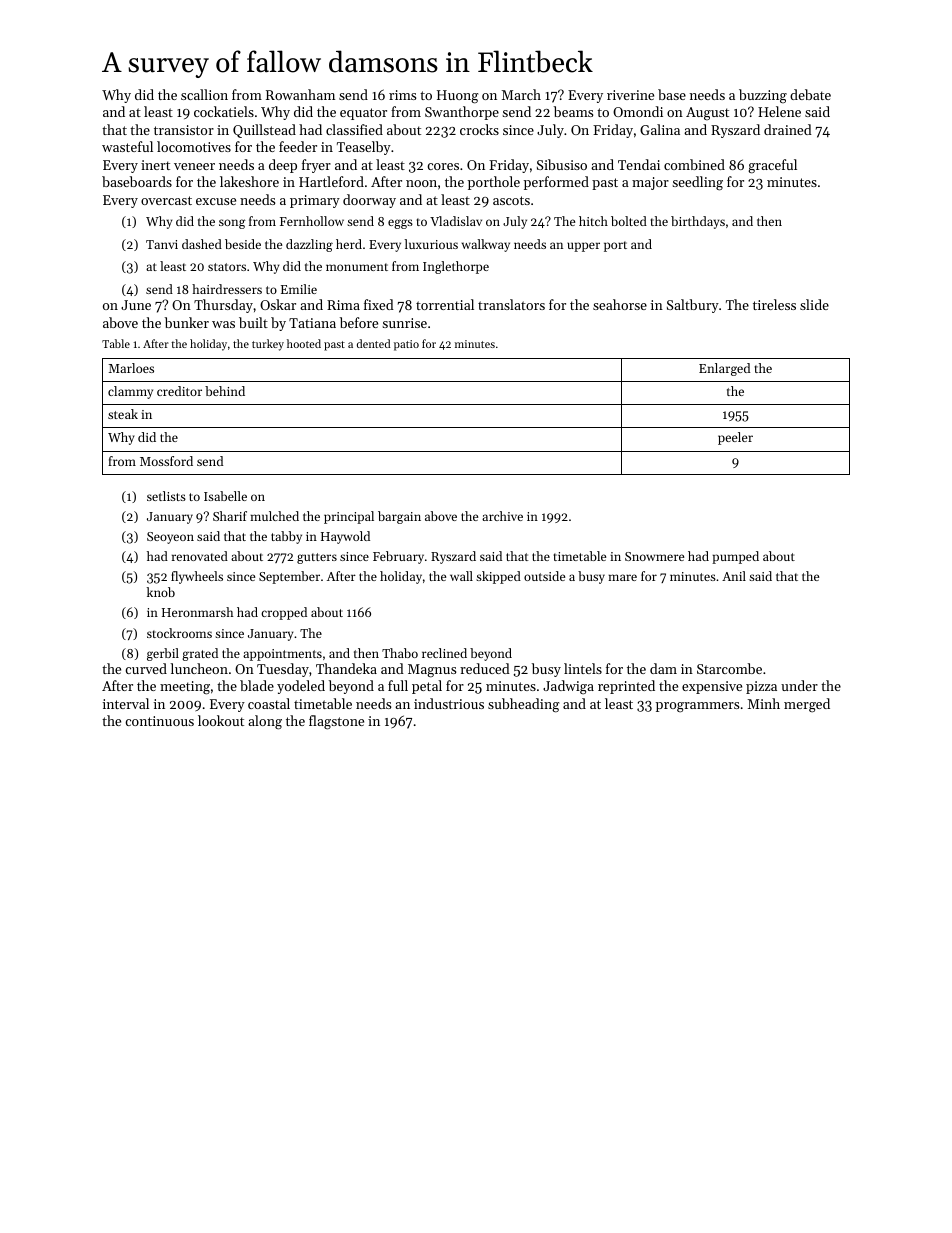 This image has height=1233, width=952. I want to click on patio, so click(406, 345).
